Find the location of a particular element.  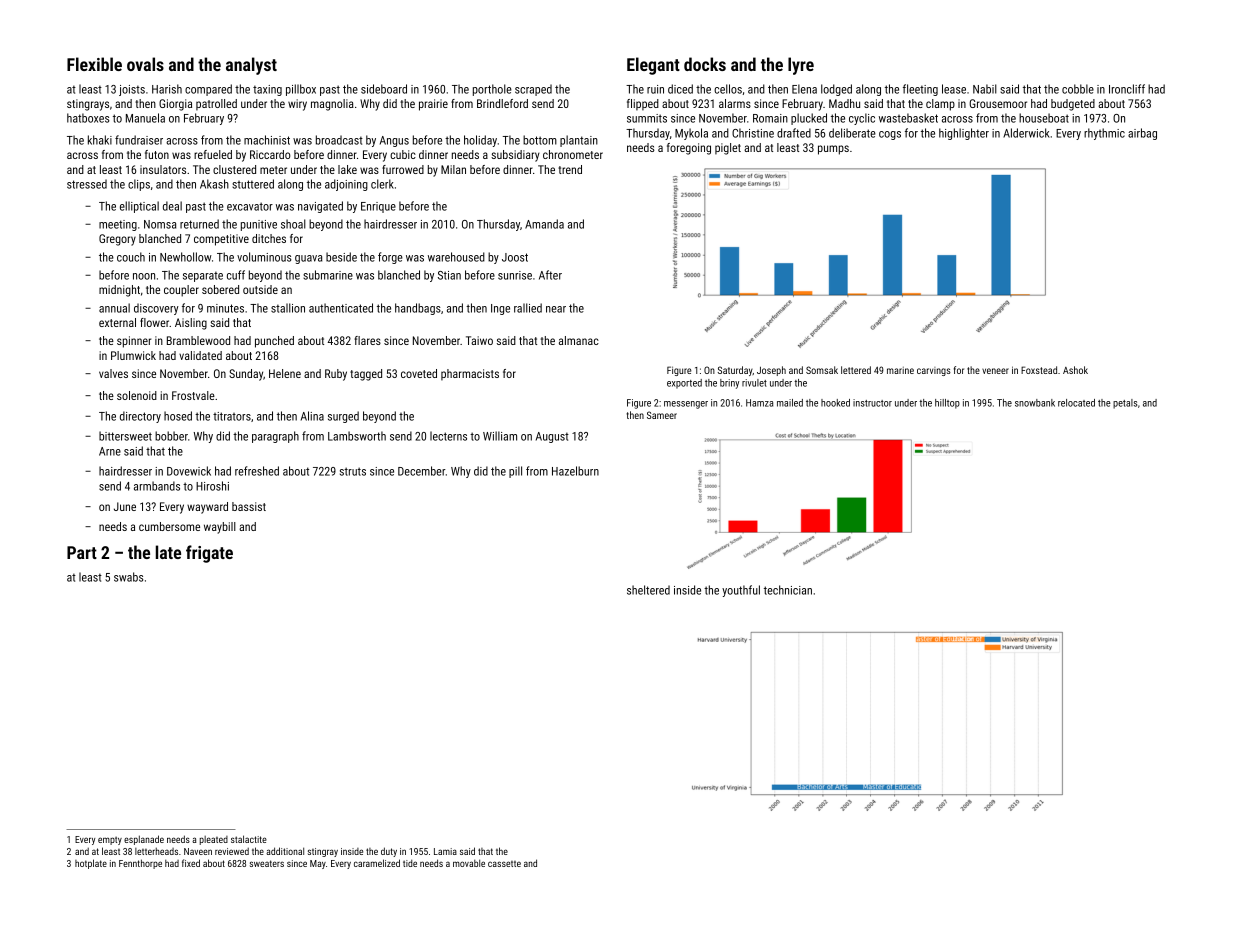

docks is located at coordinates (705, 64).
